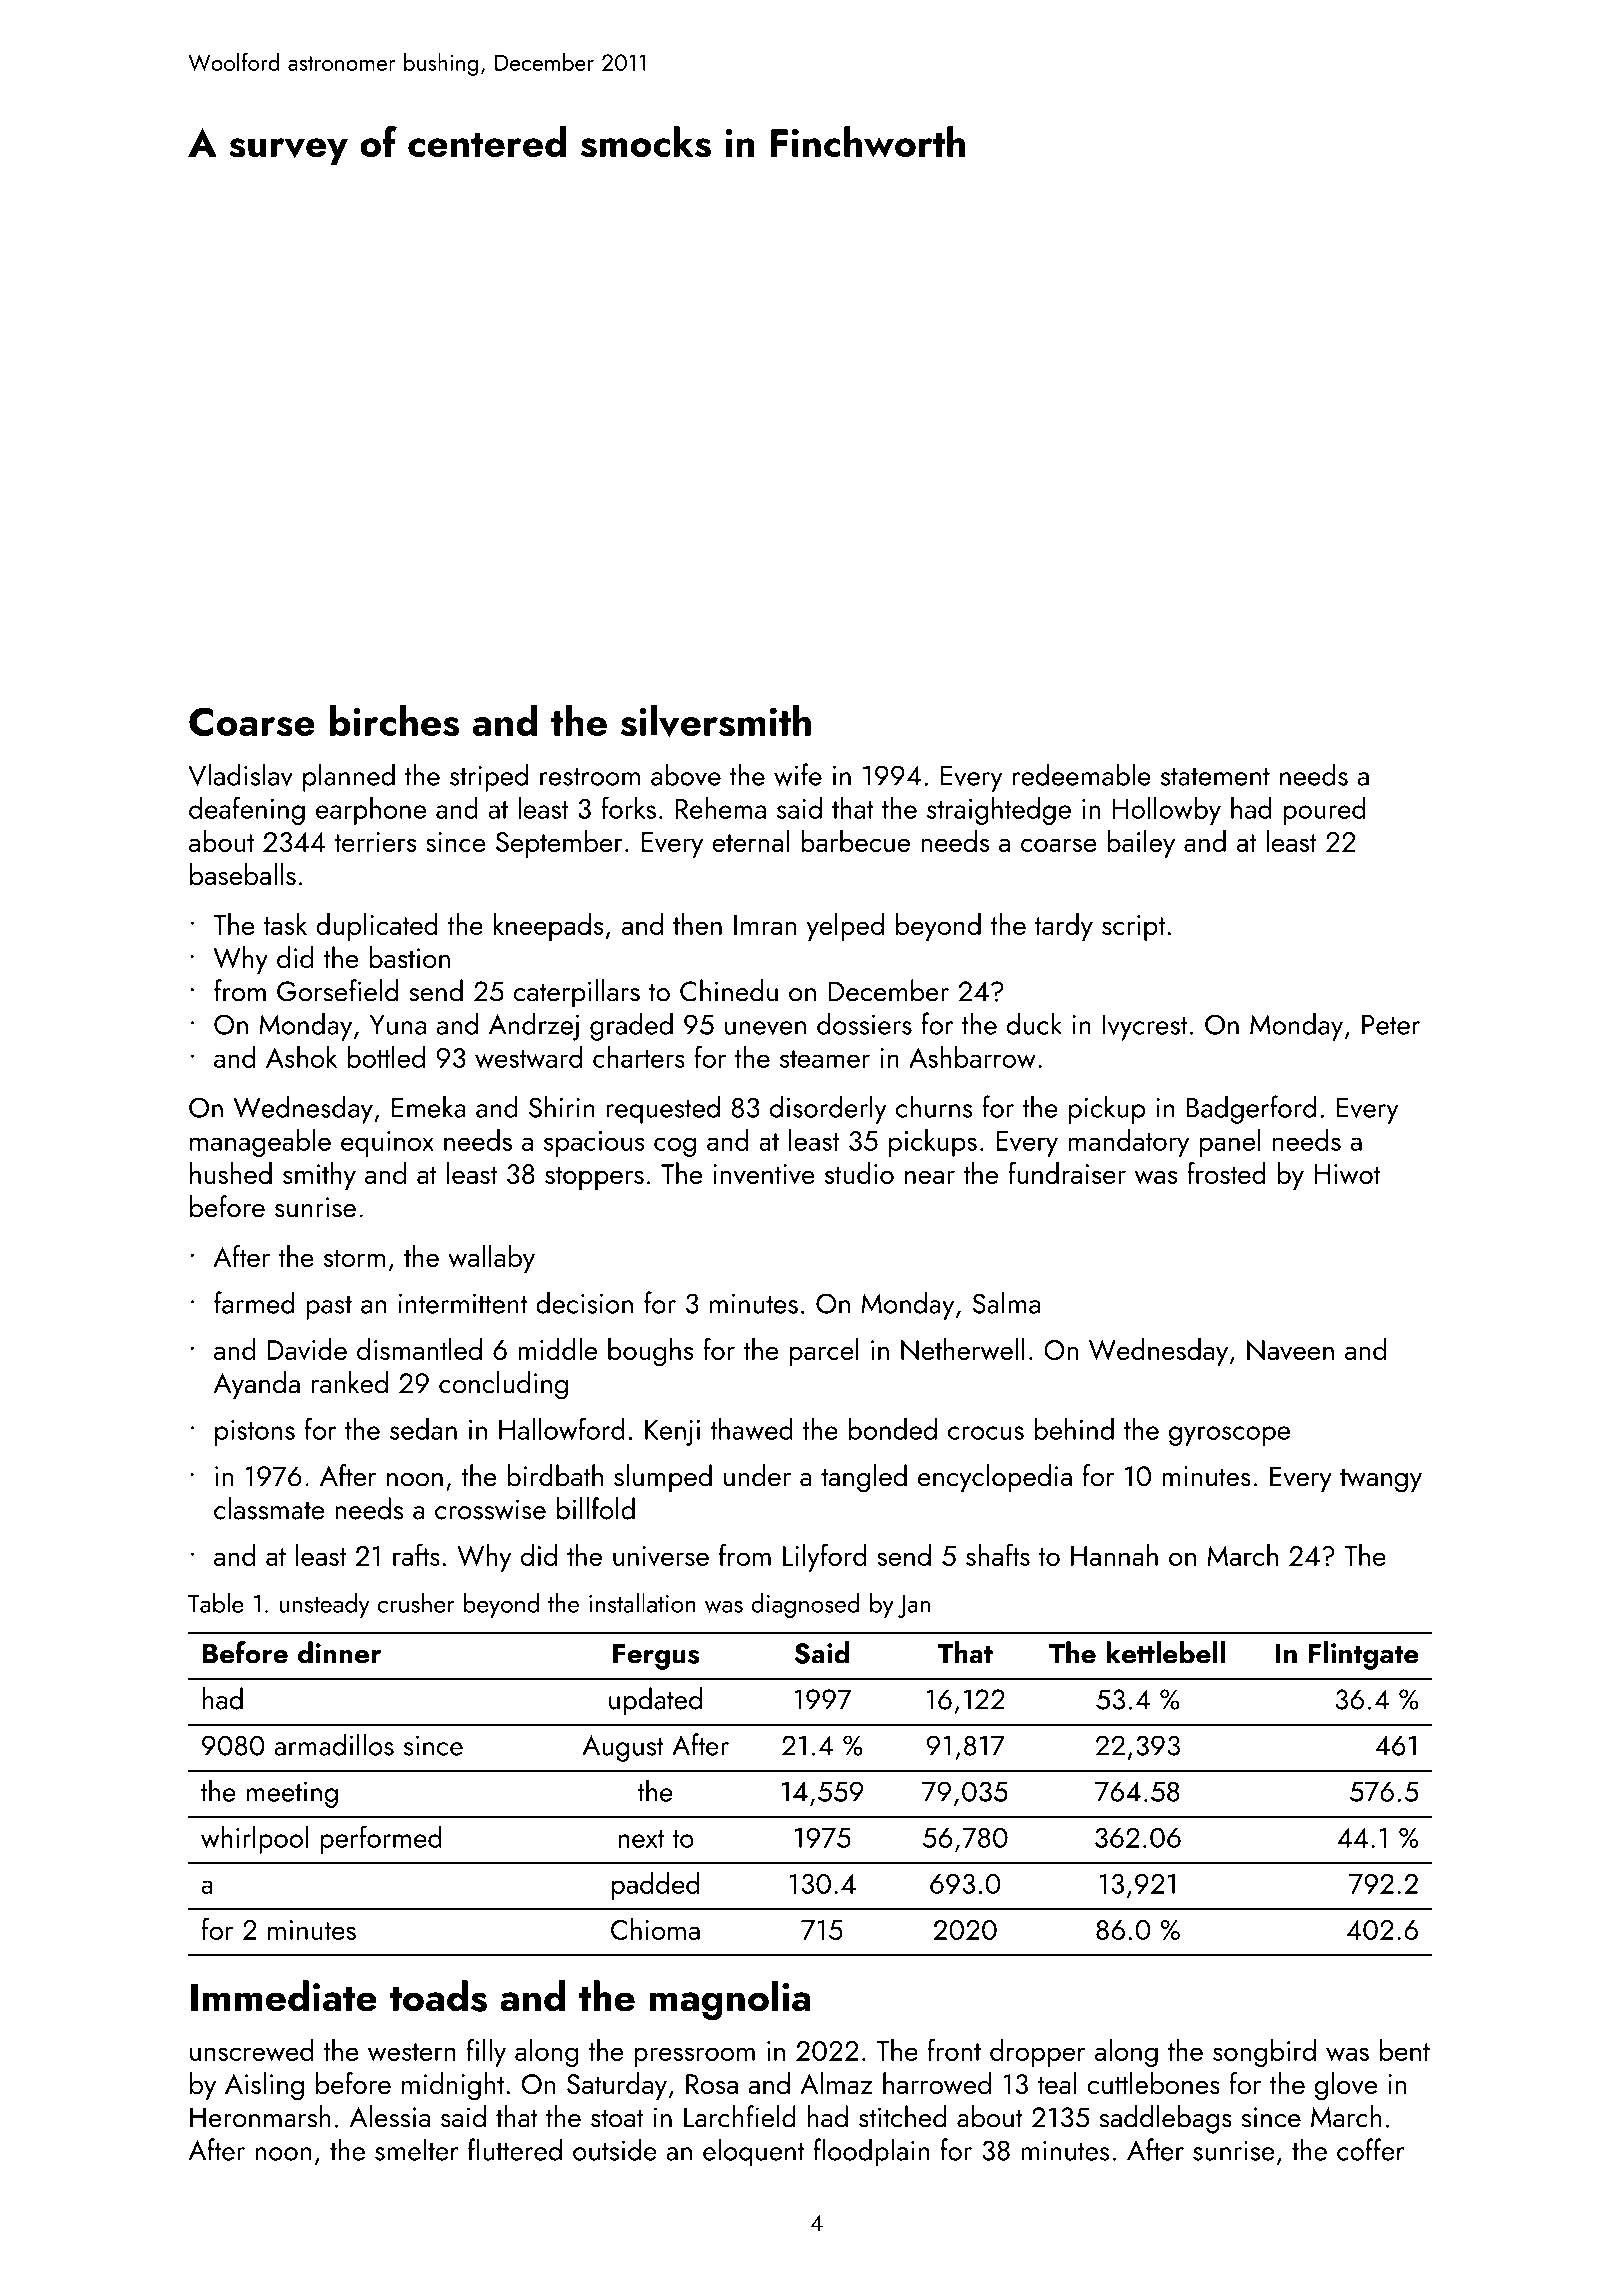 The height and width of the page is (2292, 1620). What do you see at coordinates (805, 1605) in the page?
I see `diagnosed` at bounding box center [805, 1605].
